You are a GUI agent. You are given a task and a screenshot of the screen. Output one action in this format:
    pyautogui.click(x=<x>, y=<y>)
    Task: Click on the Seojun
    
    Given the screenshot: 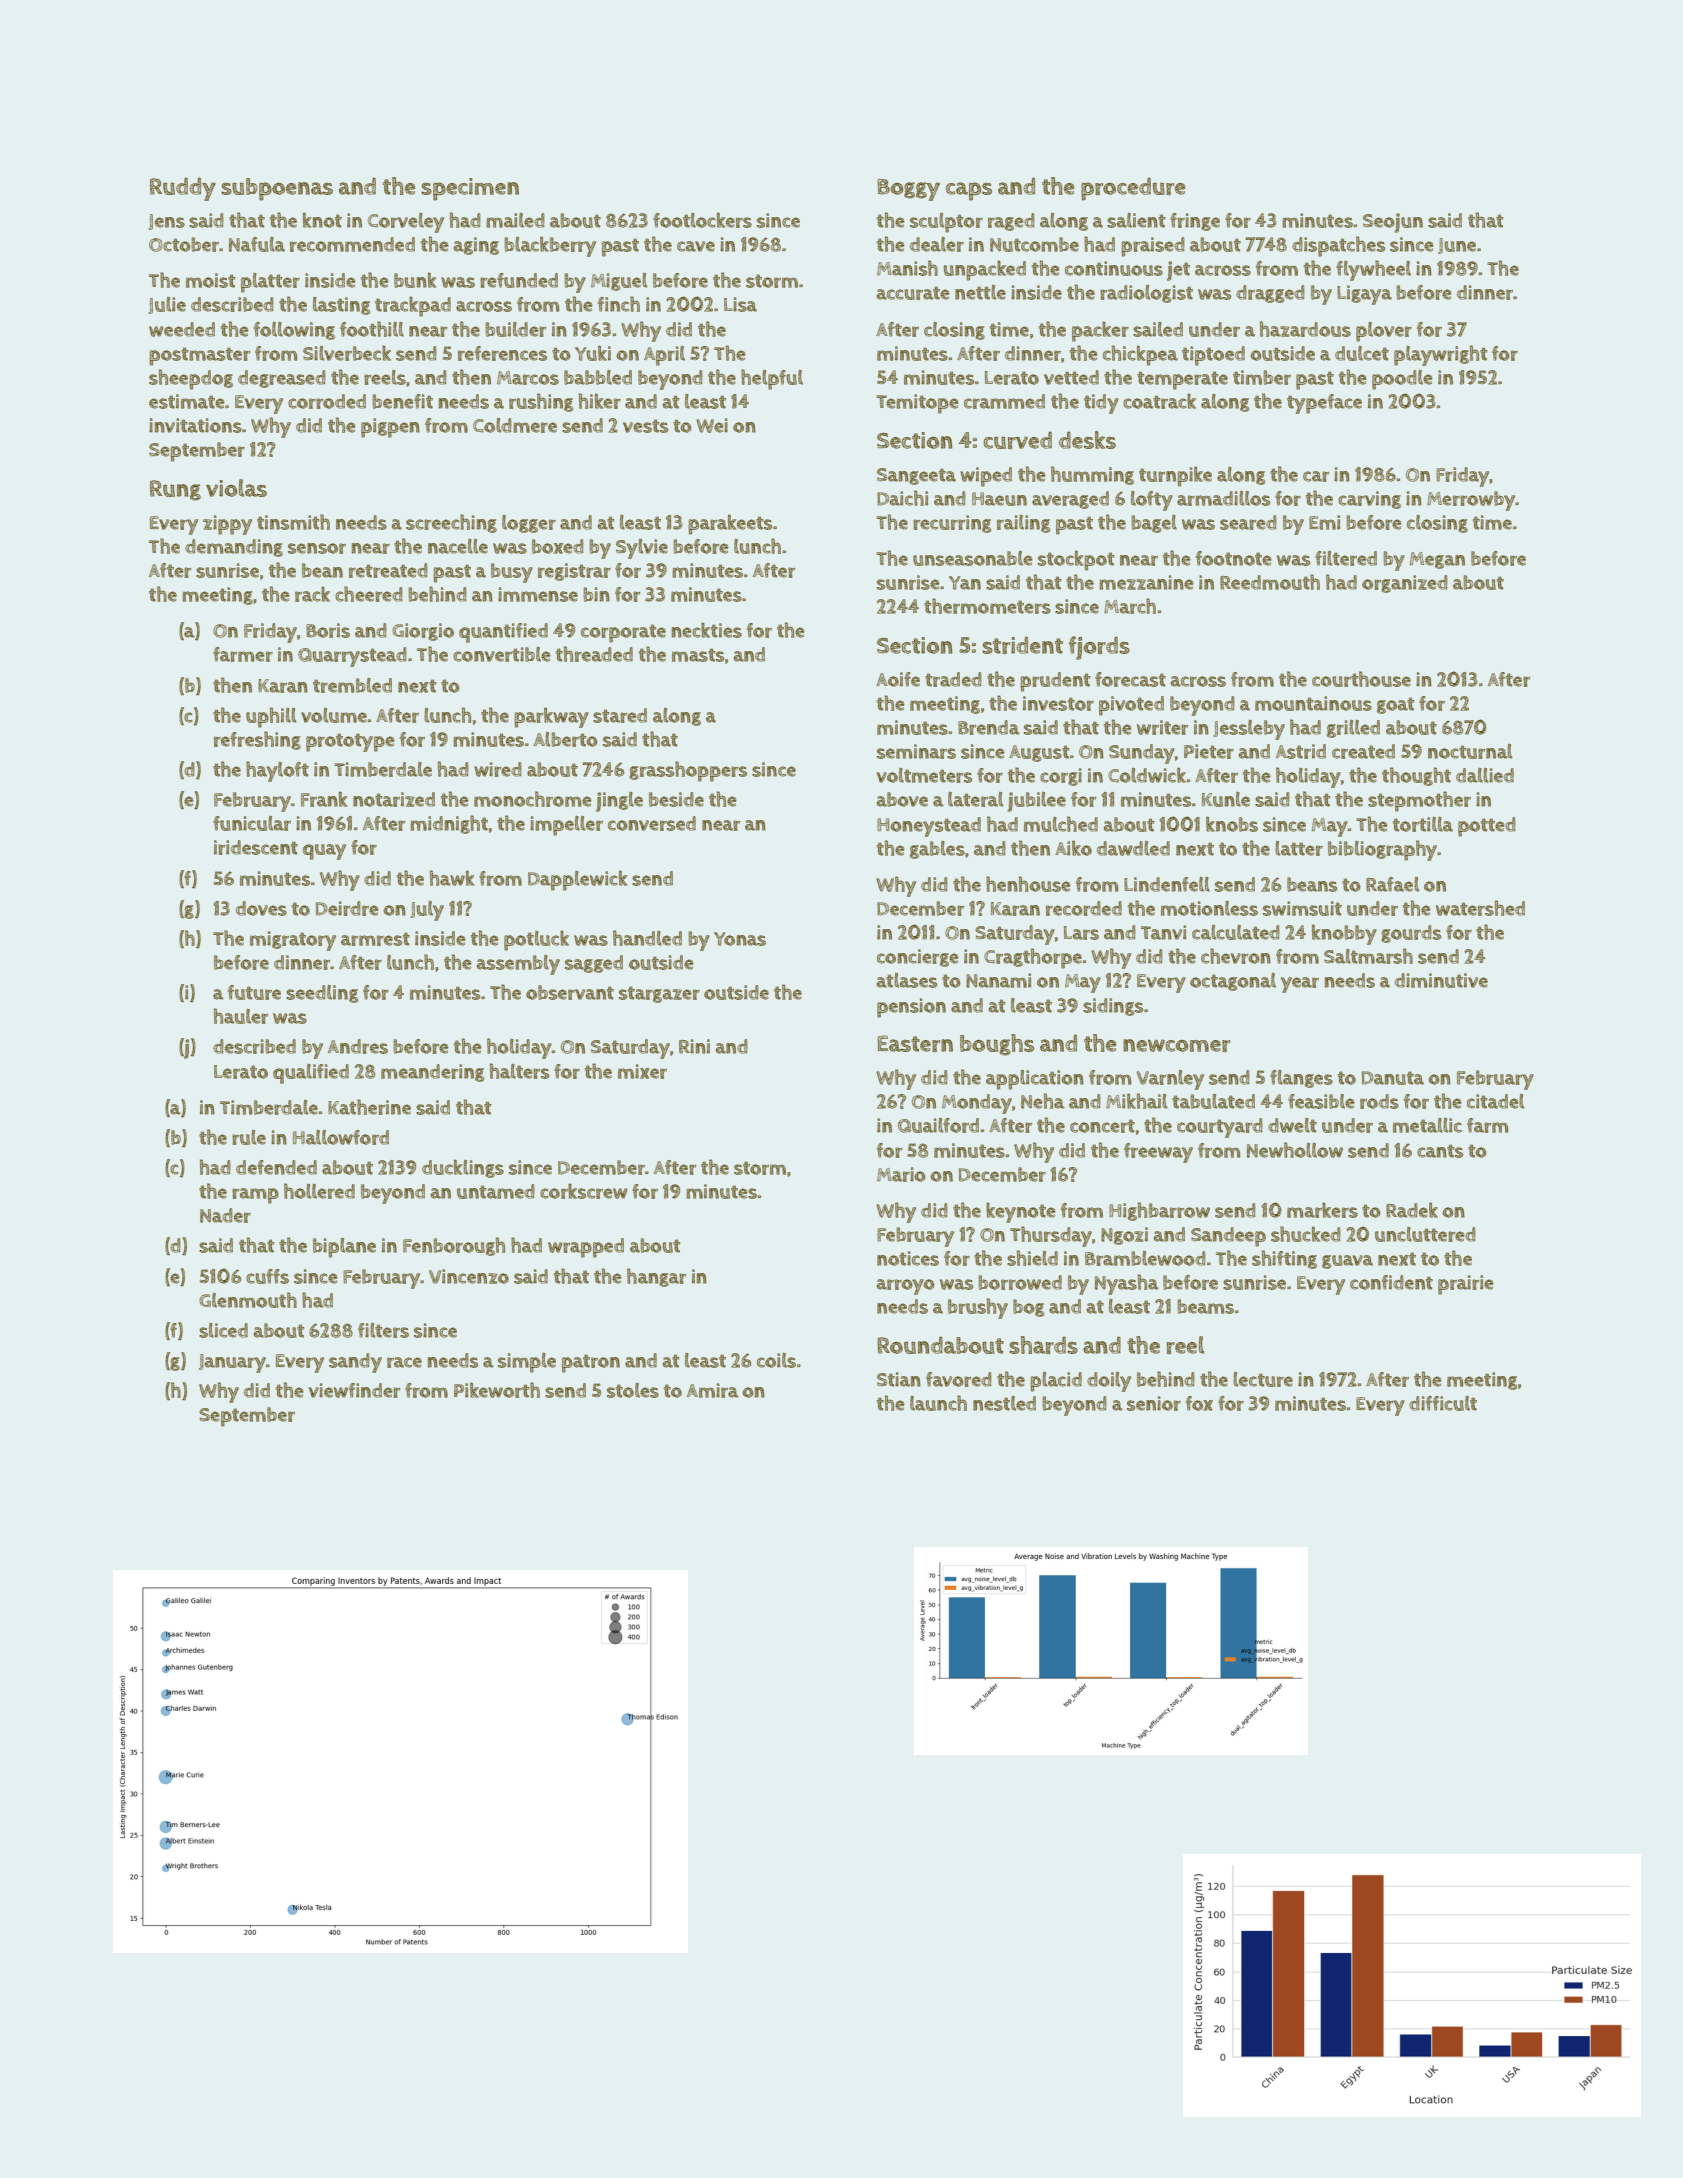 What is the action you would take?
    pyautogui.click(x=1393, y=223)
